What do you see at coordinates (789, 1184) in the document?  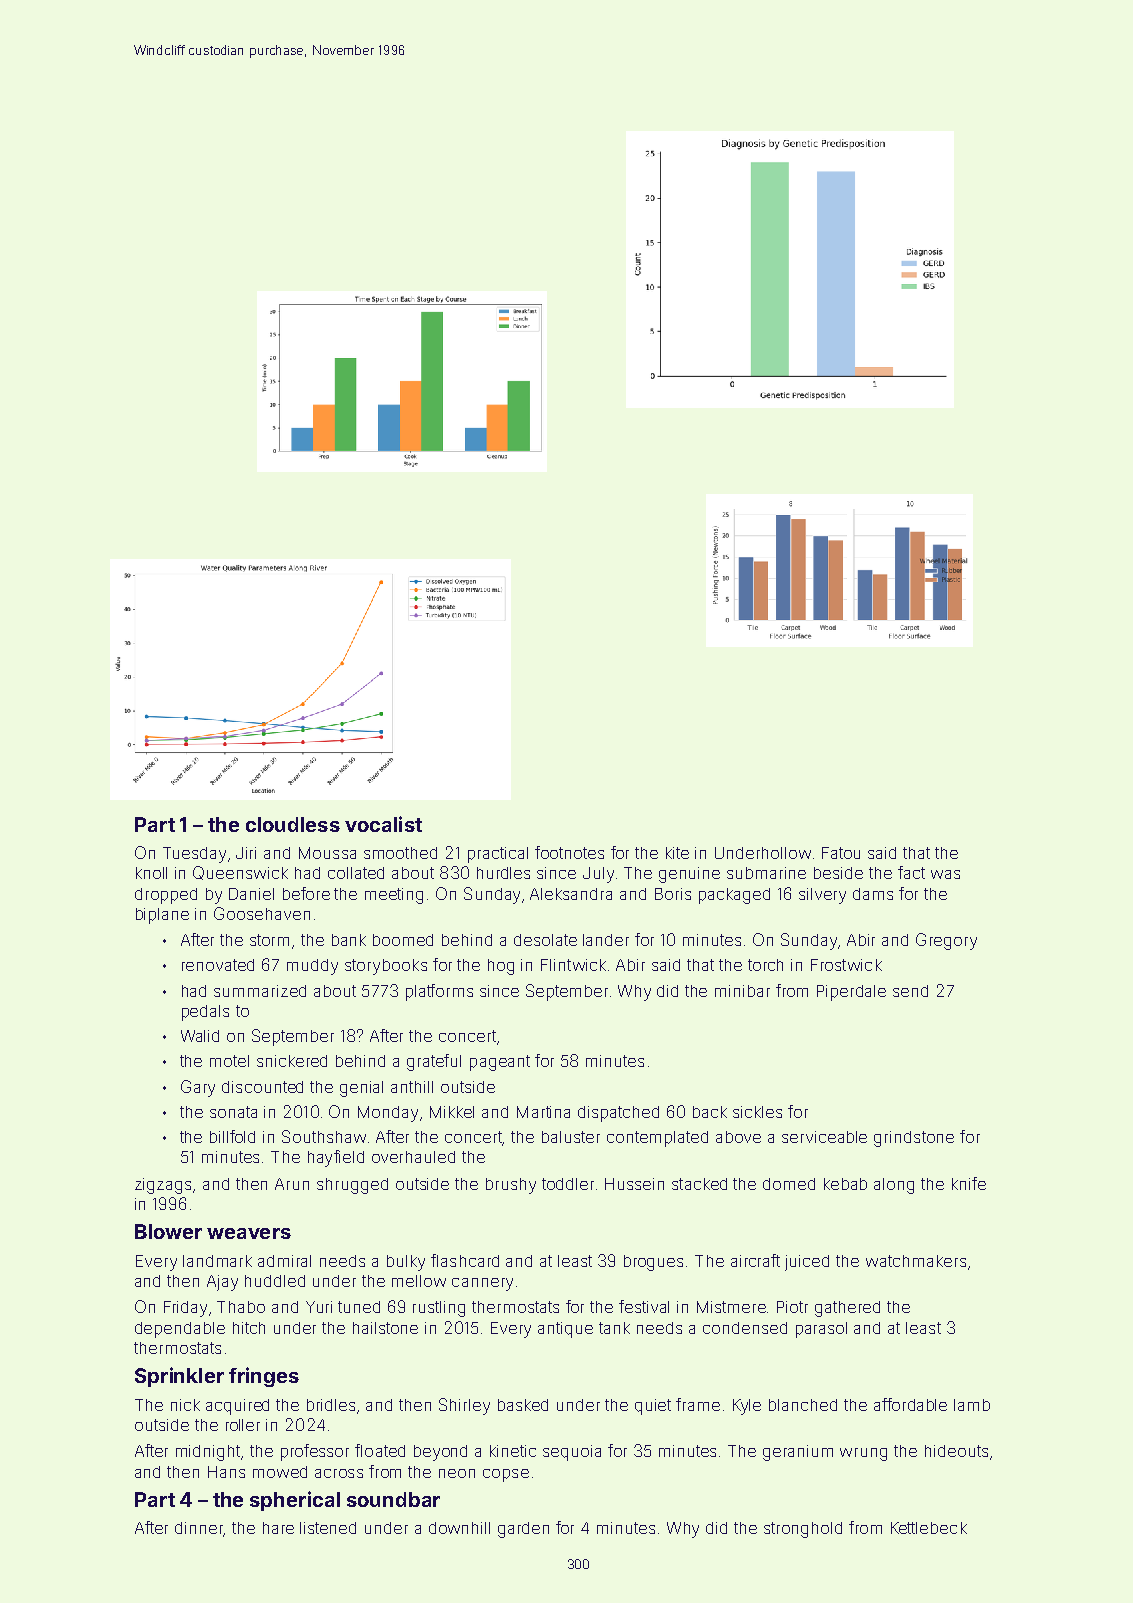 I see `domed` at bounding box center [789, 1184].
